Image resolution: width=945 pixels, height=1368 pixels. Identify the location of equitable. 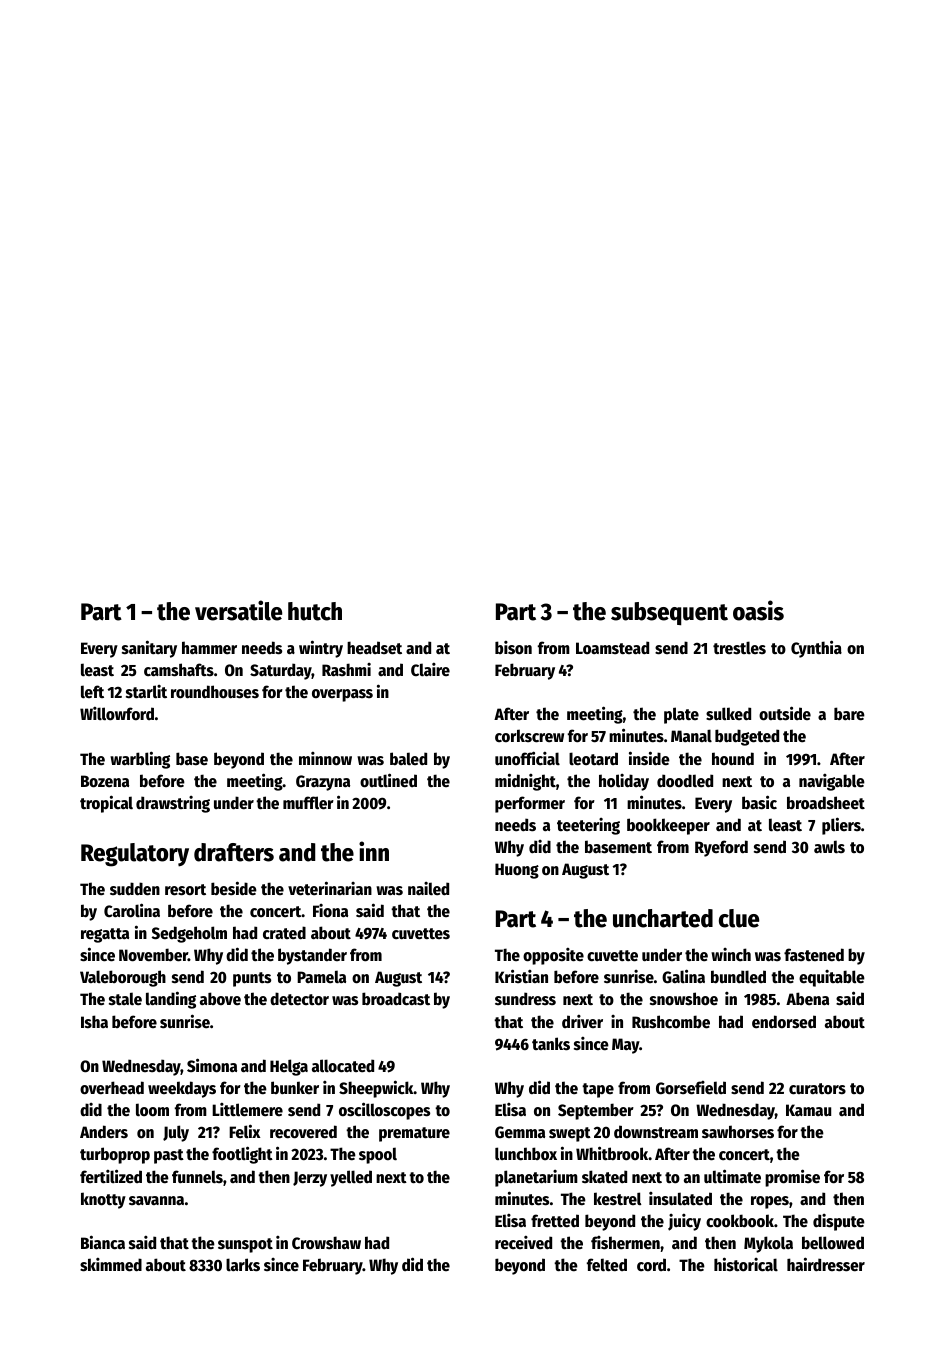
(832, 978).
